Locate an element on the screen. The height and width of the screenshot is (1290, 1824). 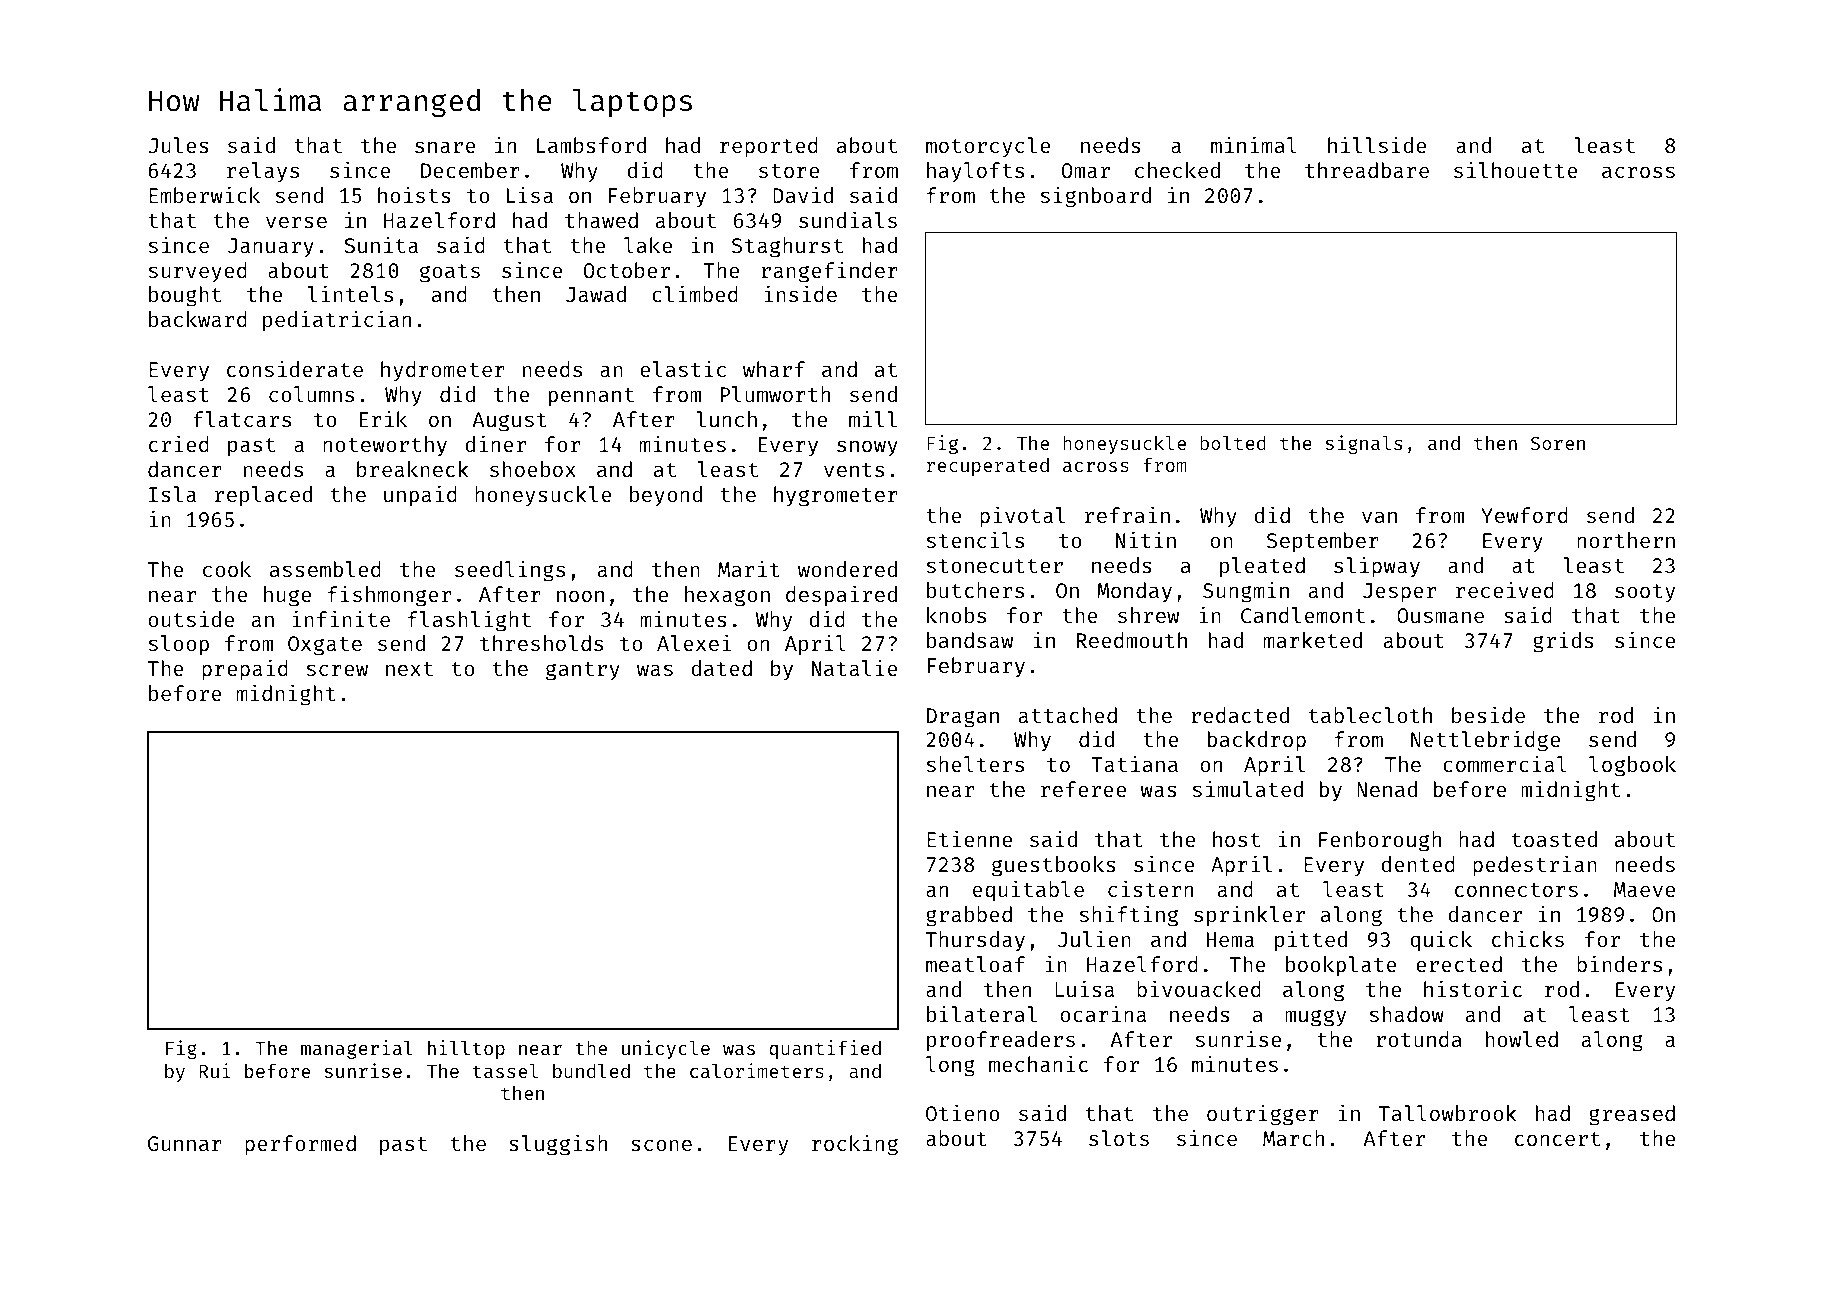
Emberwick is located at coordinates (204, 194).
